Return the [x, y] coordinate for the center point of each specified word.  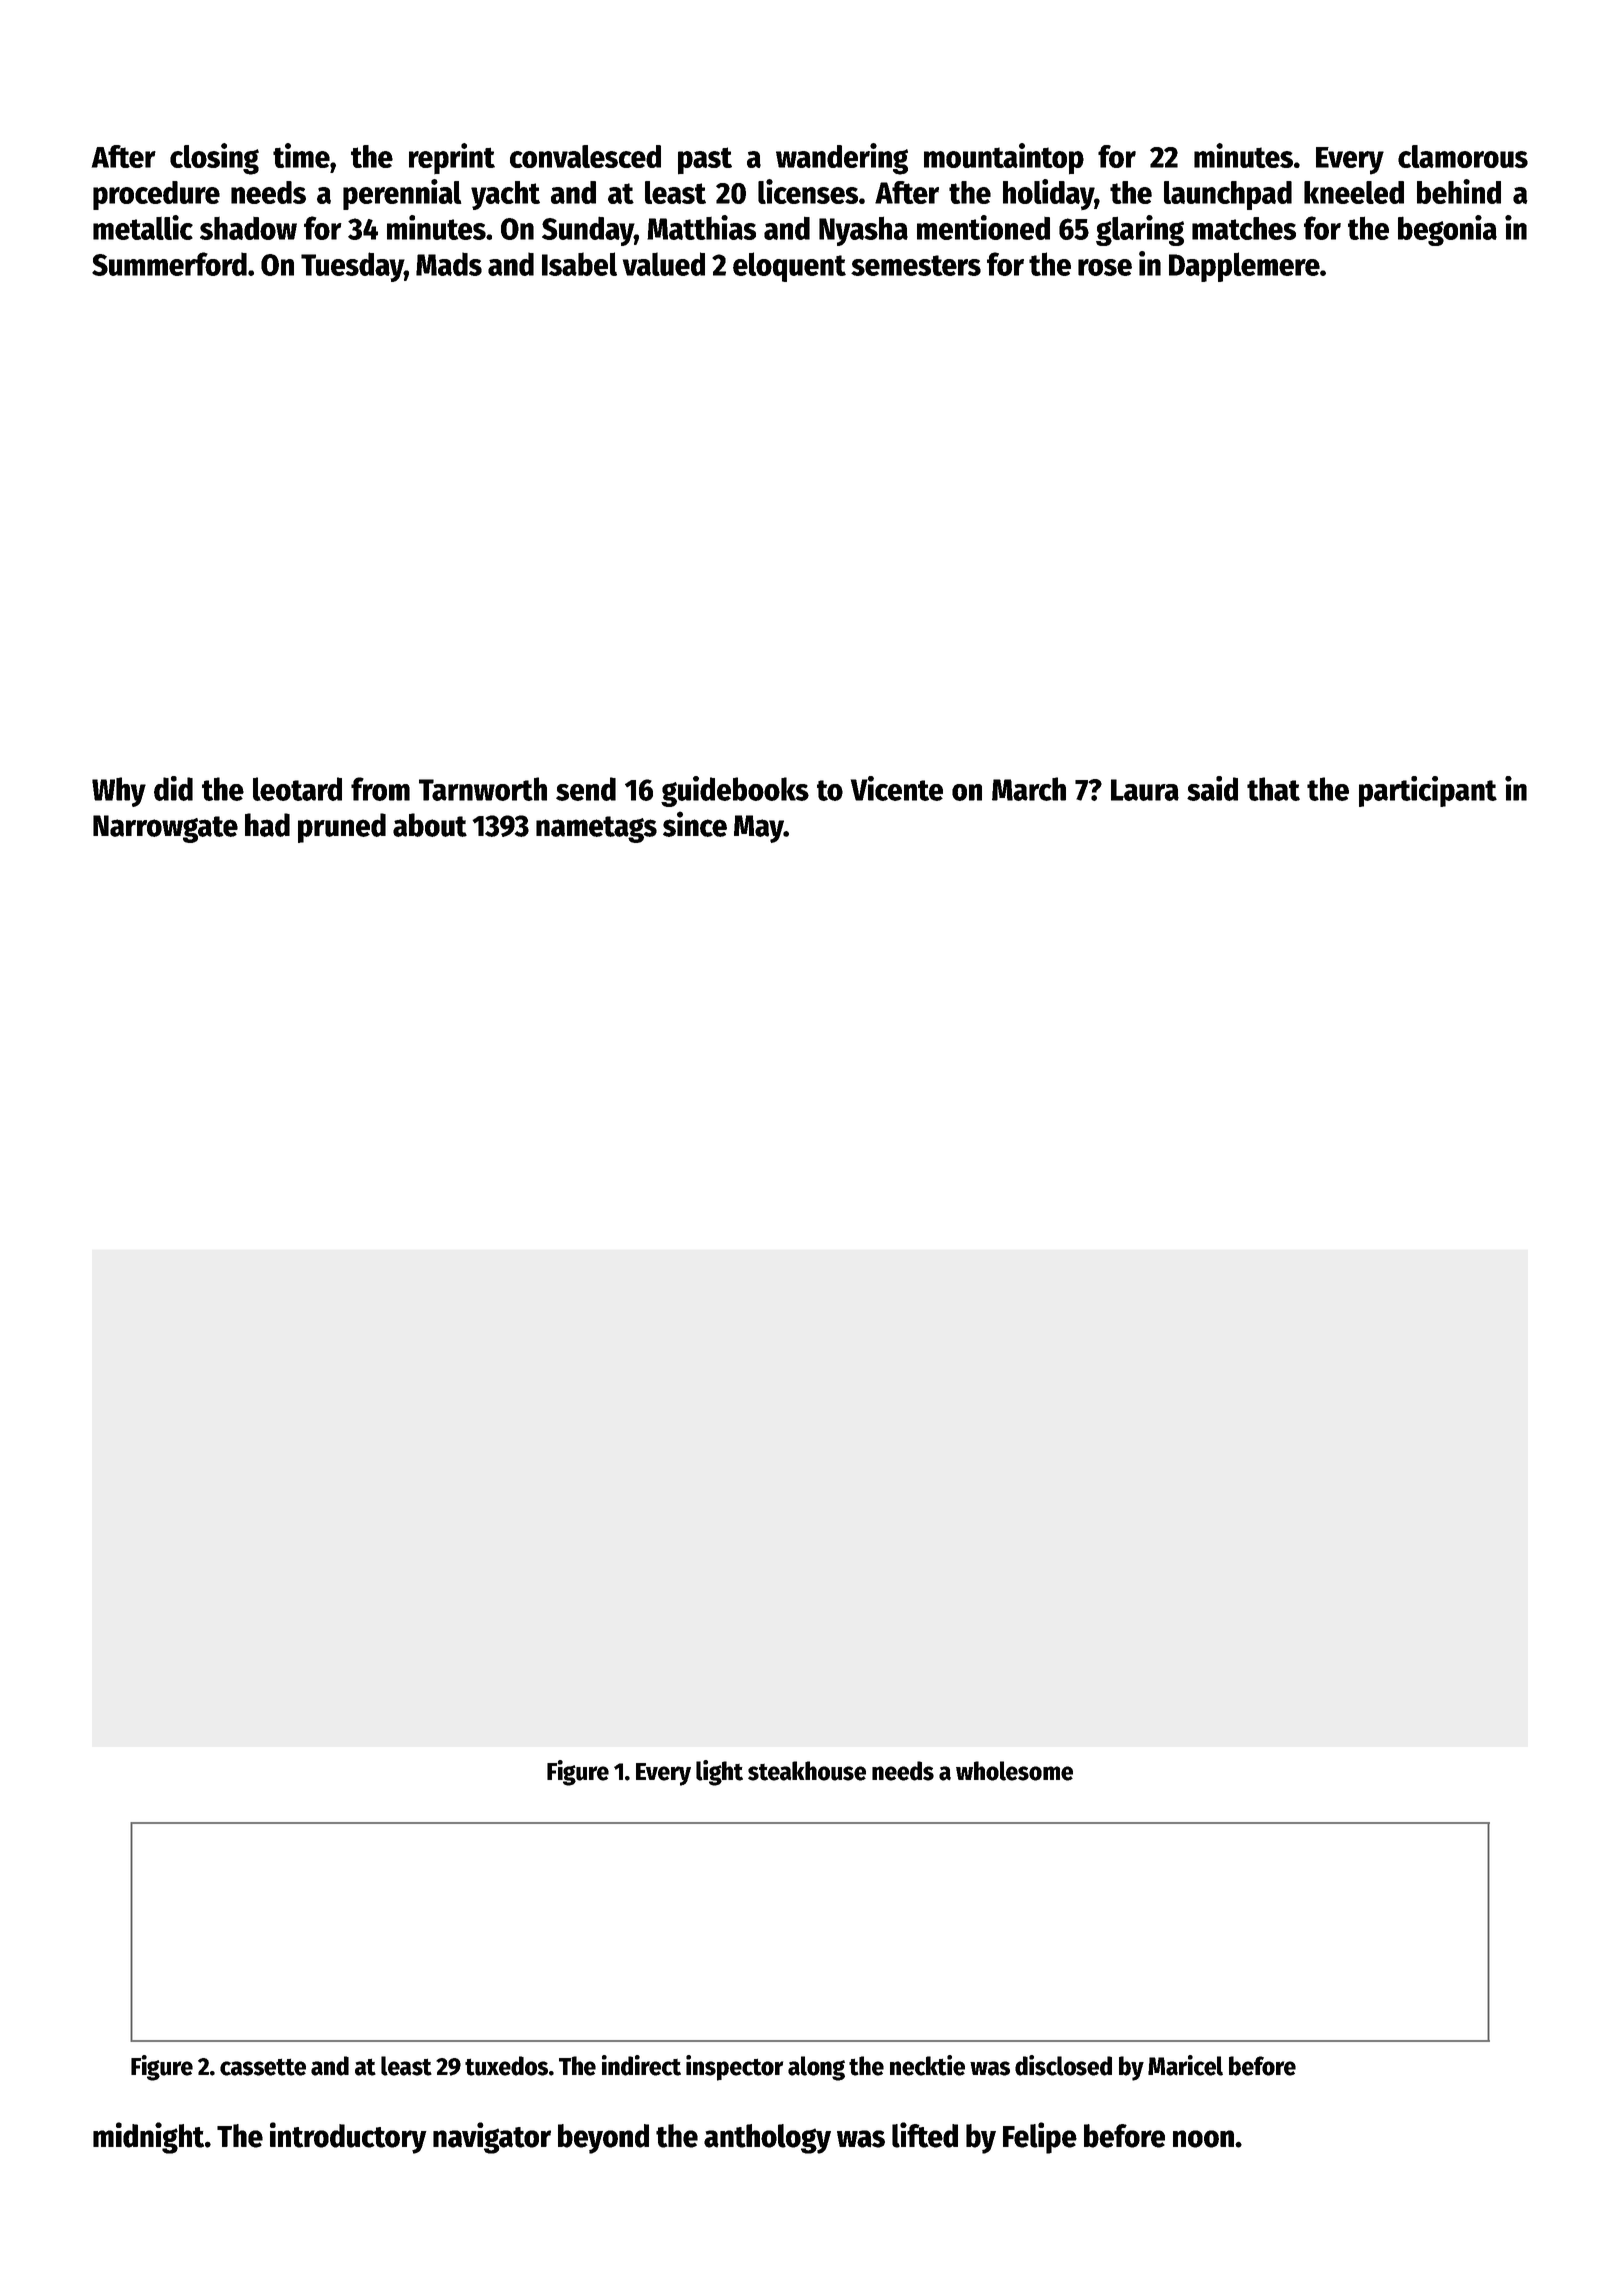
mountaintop [1004, 159]
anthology [767, 2139]
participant [1428, 791]
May [759, 829]
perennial [402, 194]
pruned [342, 828]
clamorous [1463, 156]
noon [1203, 2139]
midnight [148, 2138]
